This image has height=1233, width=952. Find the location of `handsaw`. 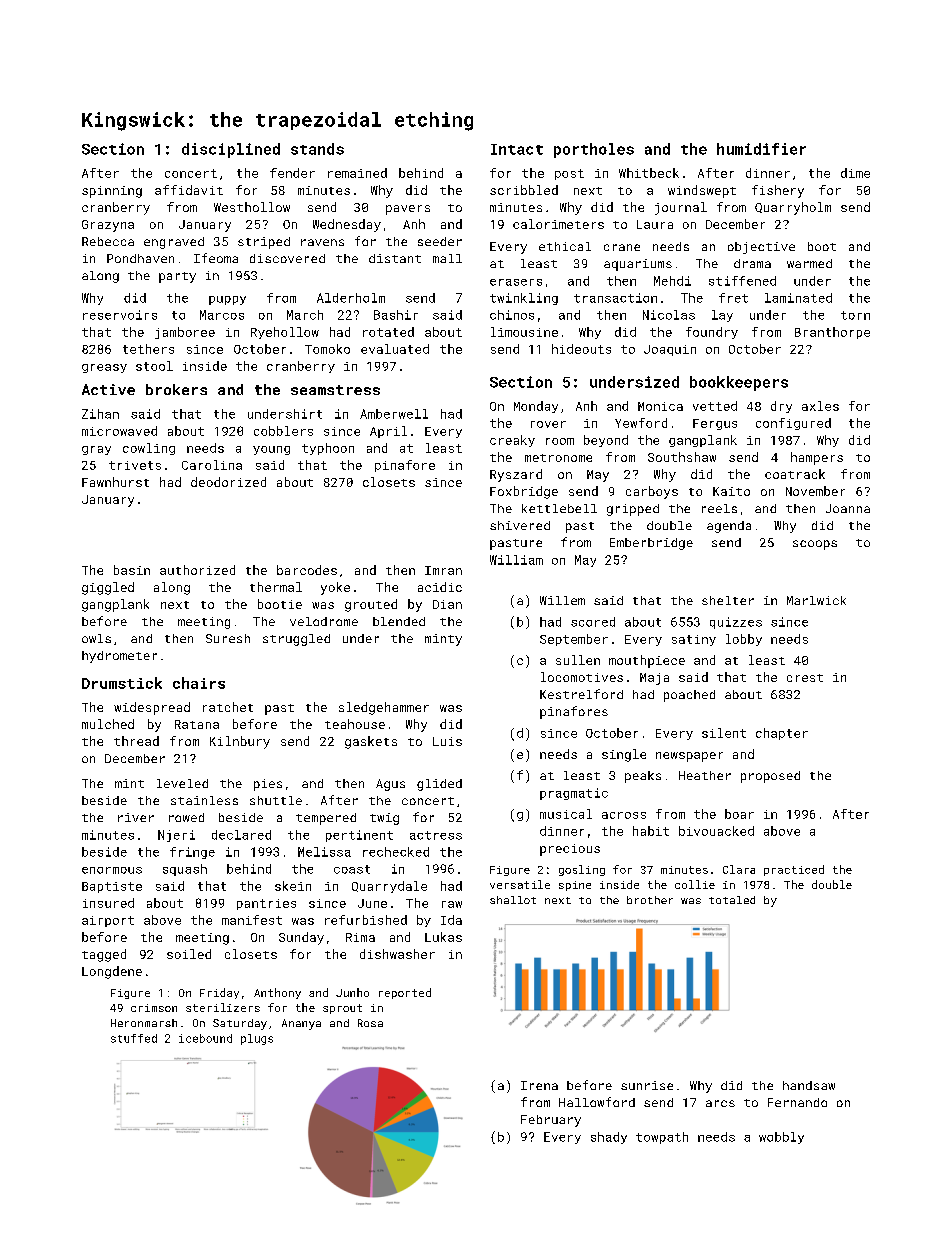

handsaw is located at coordinates (809, 1085).
